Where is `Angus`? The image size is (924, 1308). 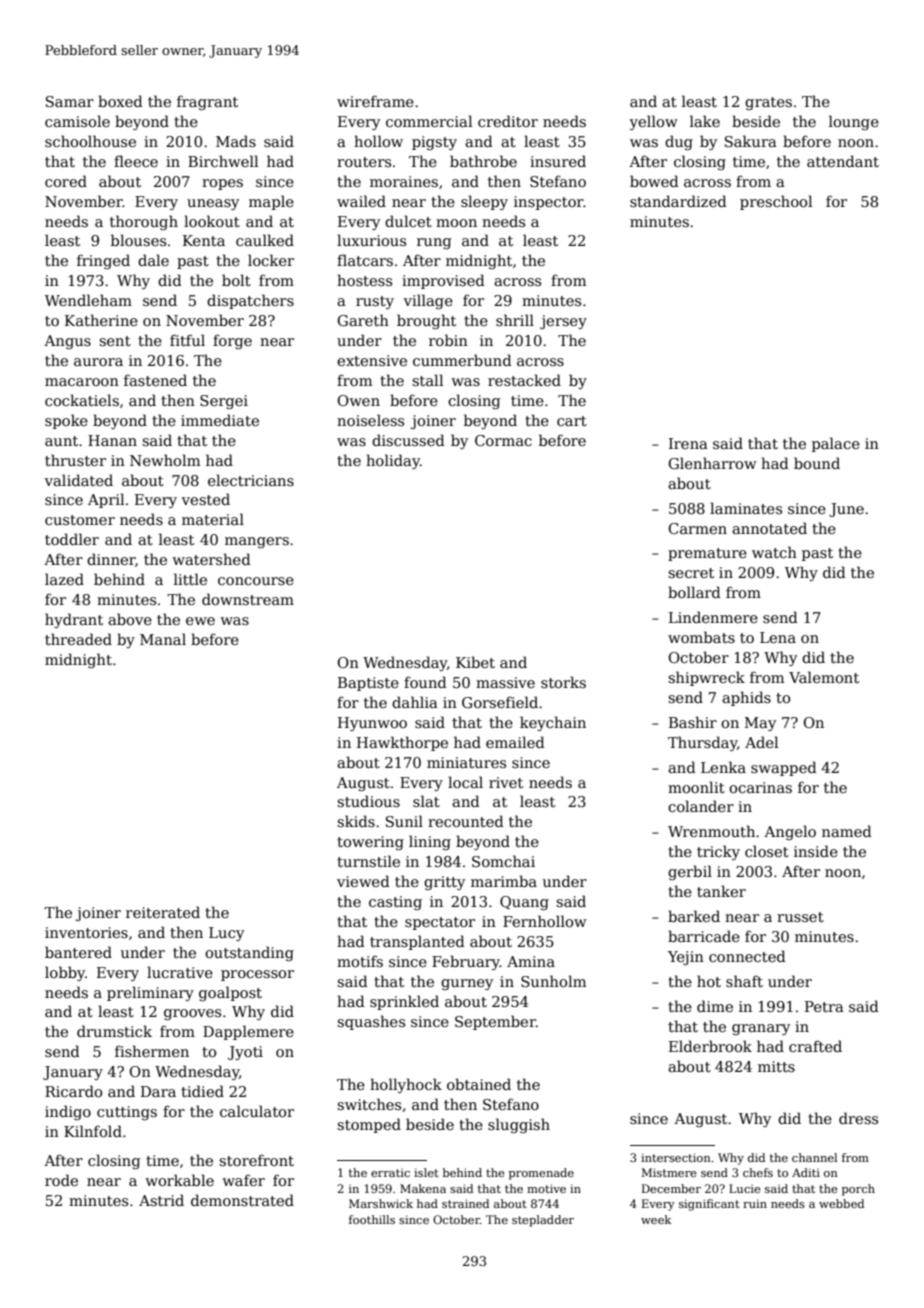
Angus is located at coordinates (67, 342).
